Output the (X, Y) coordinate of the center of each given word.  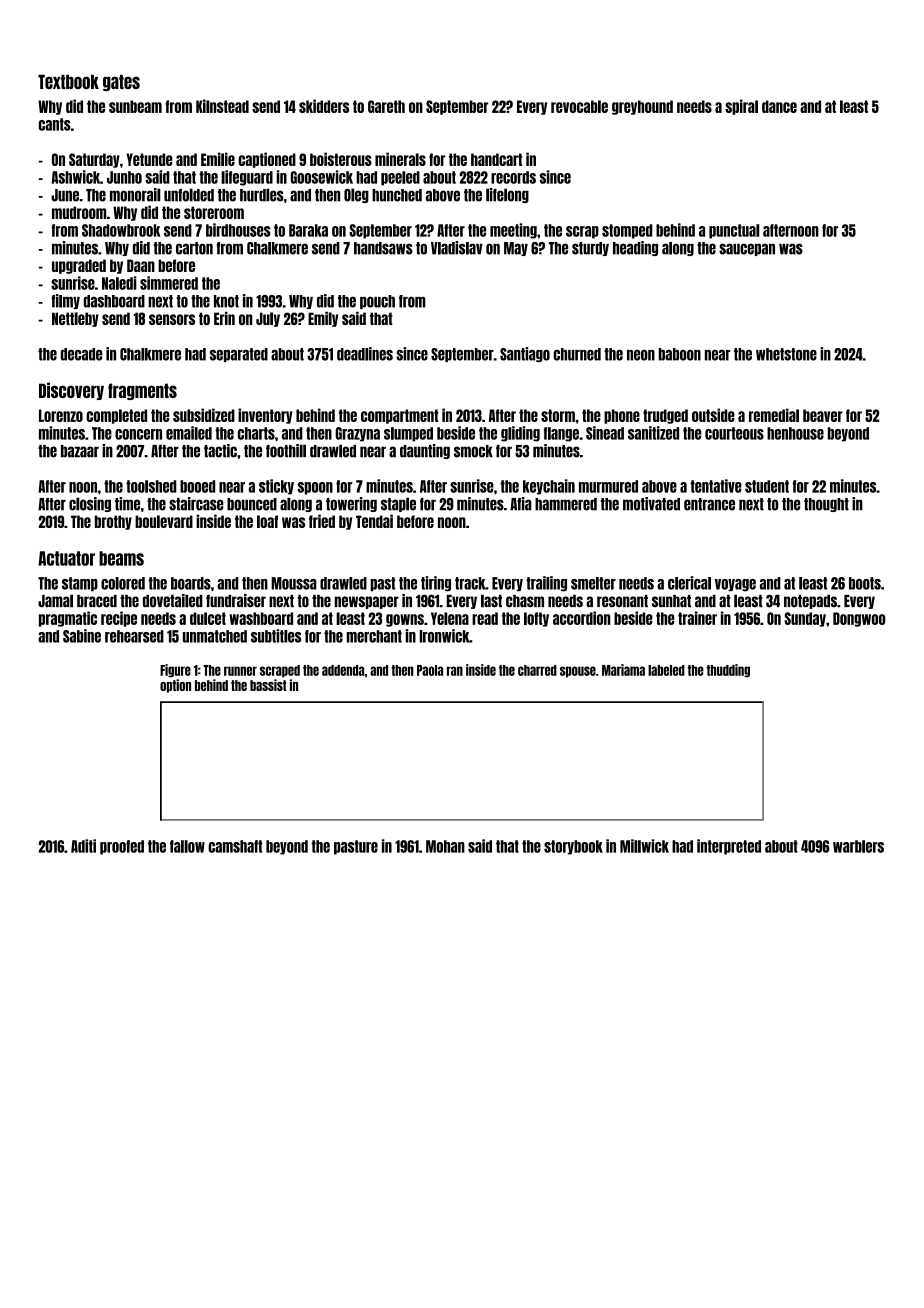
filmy (65, 301)
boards (191, 583)
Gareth (386, 106)
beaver (823, 415)
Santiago (525, 354)
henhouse (795, 433)
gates (121, 82)
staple (398, 504)
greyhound (642, 107)
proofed (122, 847)
